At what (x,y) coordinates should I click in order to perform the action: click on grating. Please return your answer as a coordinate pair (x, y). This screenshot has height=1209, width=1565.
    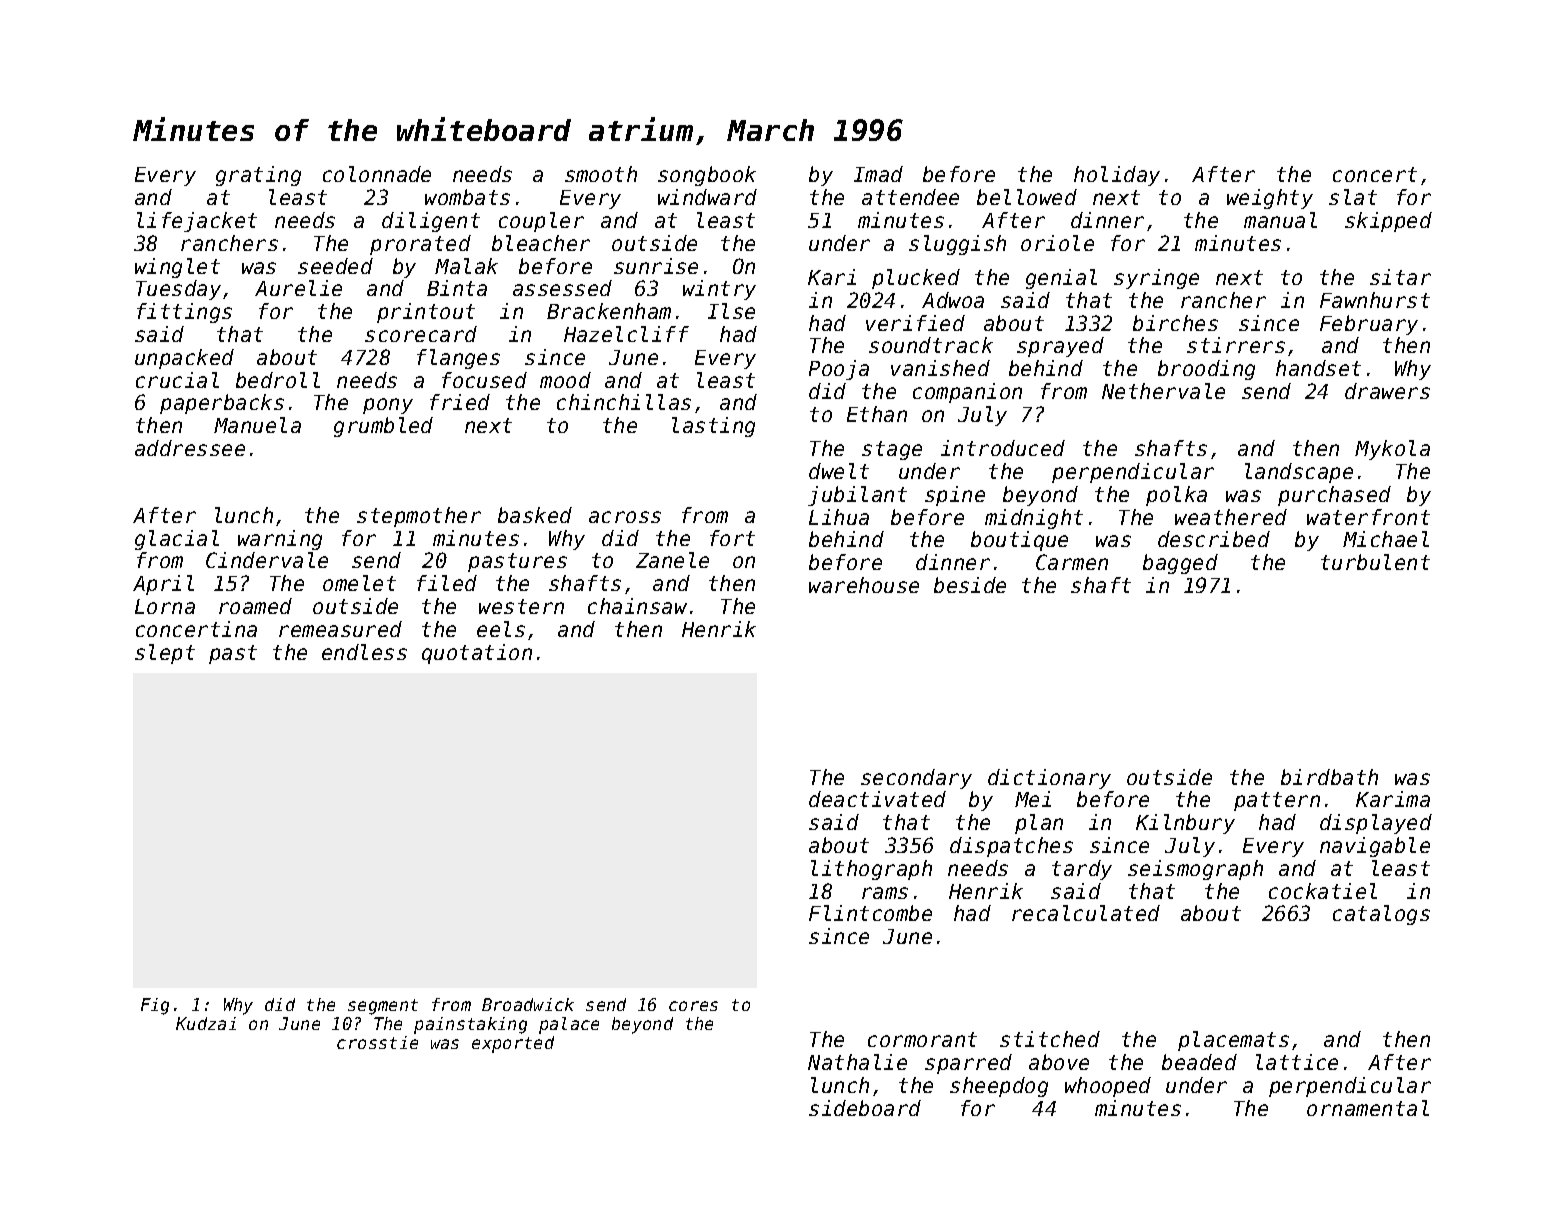
    Looking at the image, I should click on (258, 176).
